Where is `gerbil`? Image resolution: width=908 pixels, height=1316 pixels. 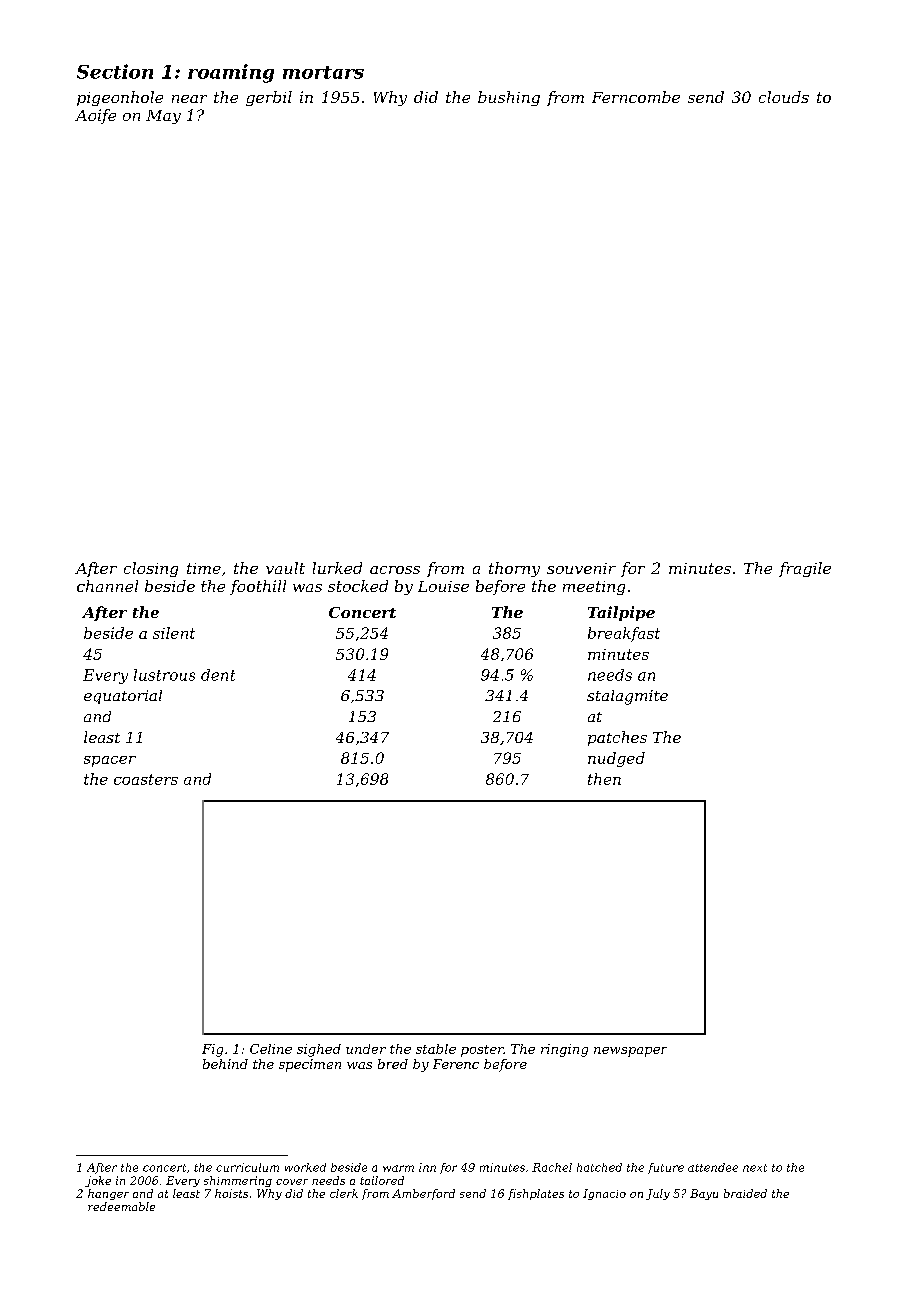
gerbil is located at coordinates (269, 98).
